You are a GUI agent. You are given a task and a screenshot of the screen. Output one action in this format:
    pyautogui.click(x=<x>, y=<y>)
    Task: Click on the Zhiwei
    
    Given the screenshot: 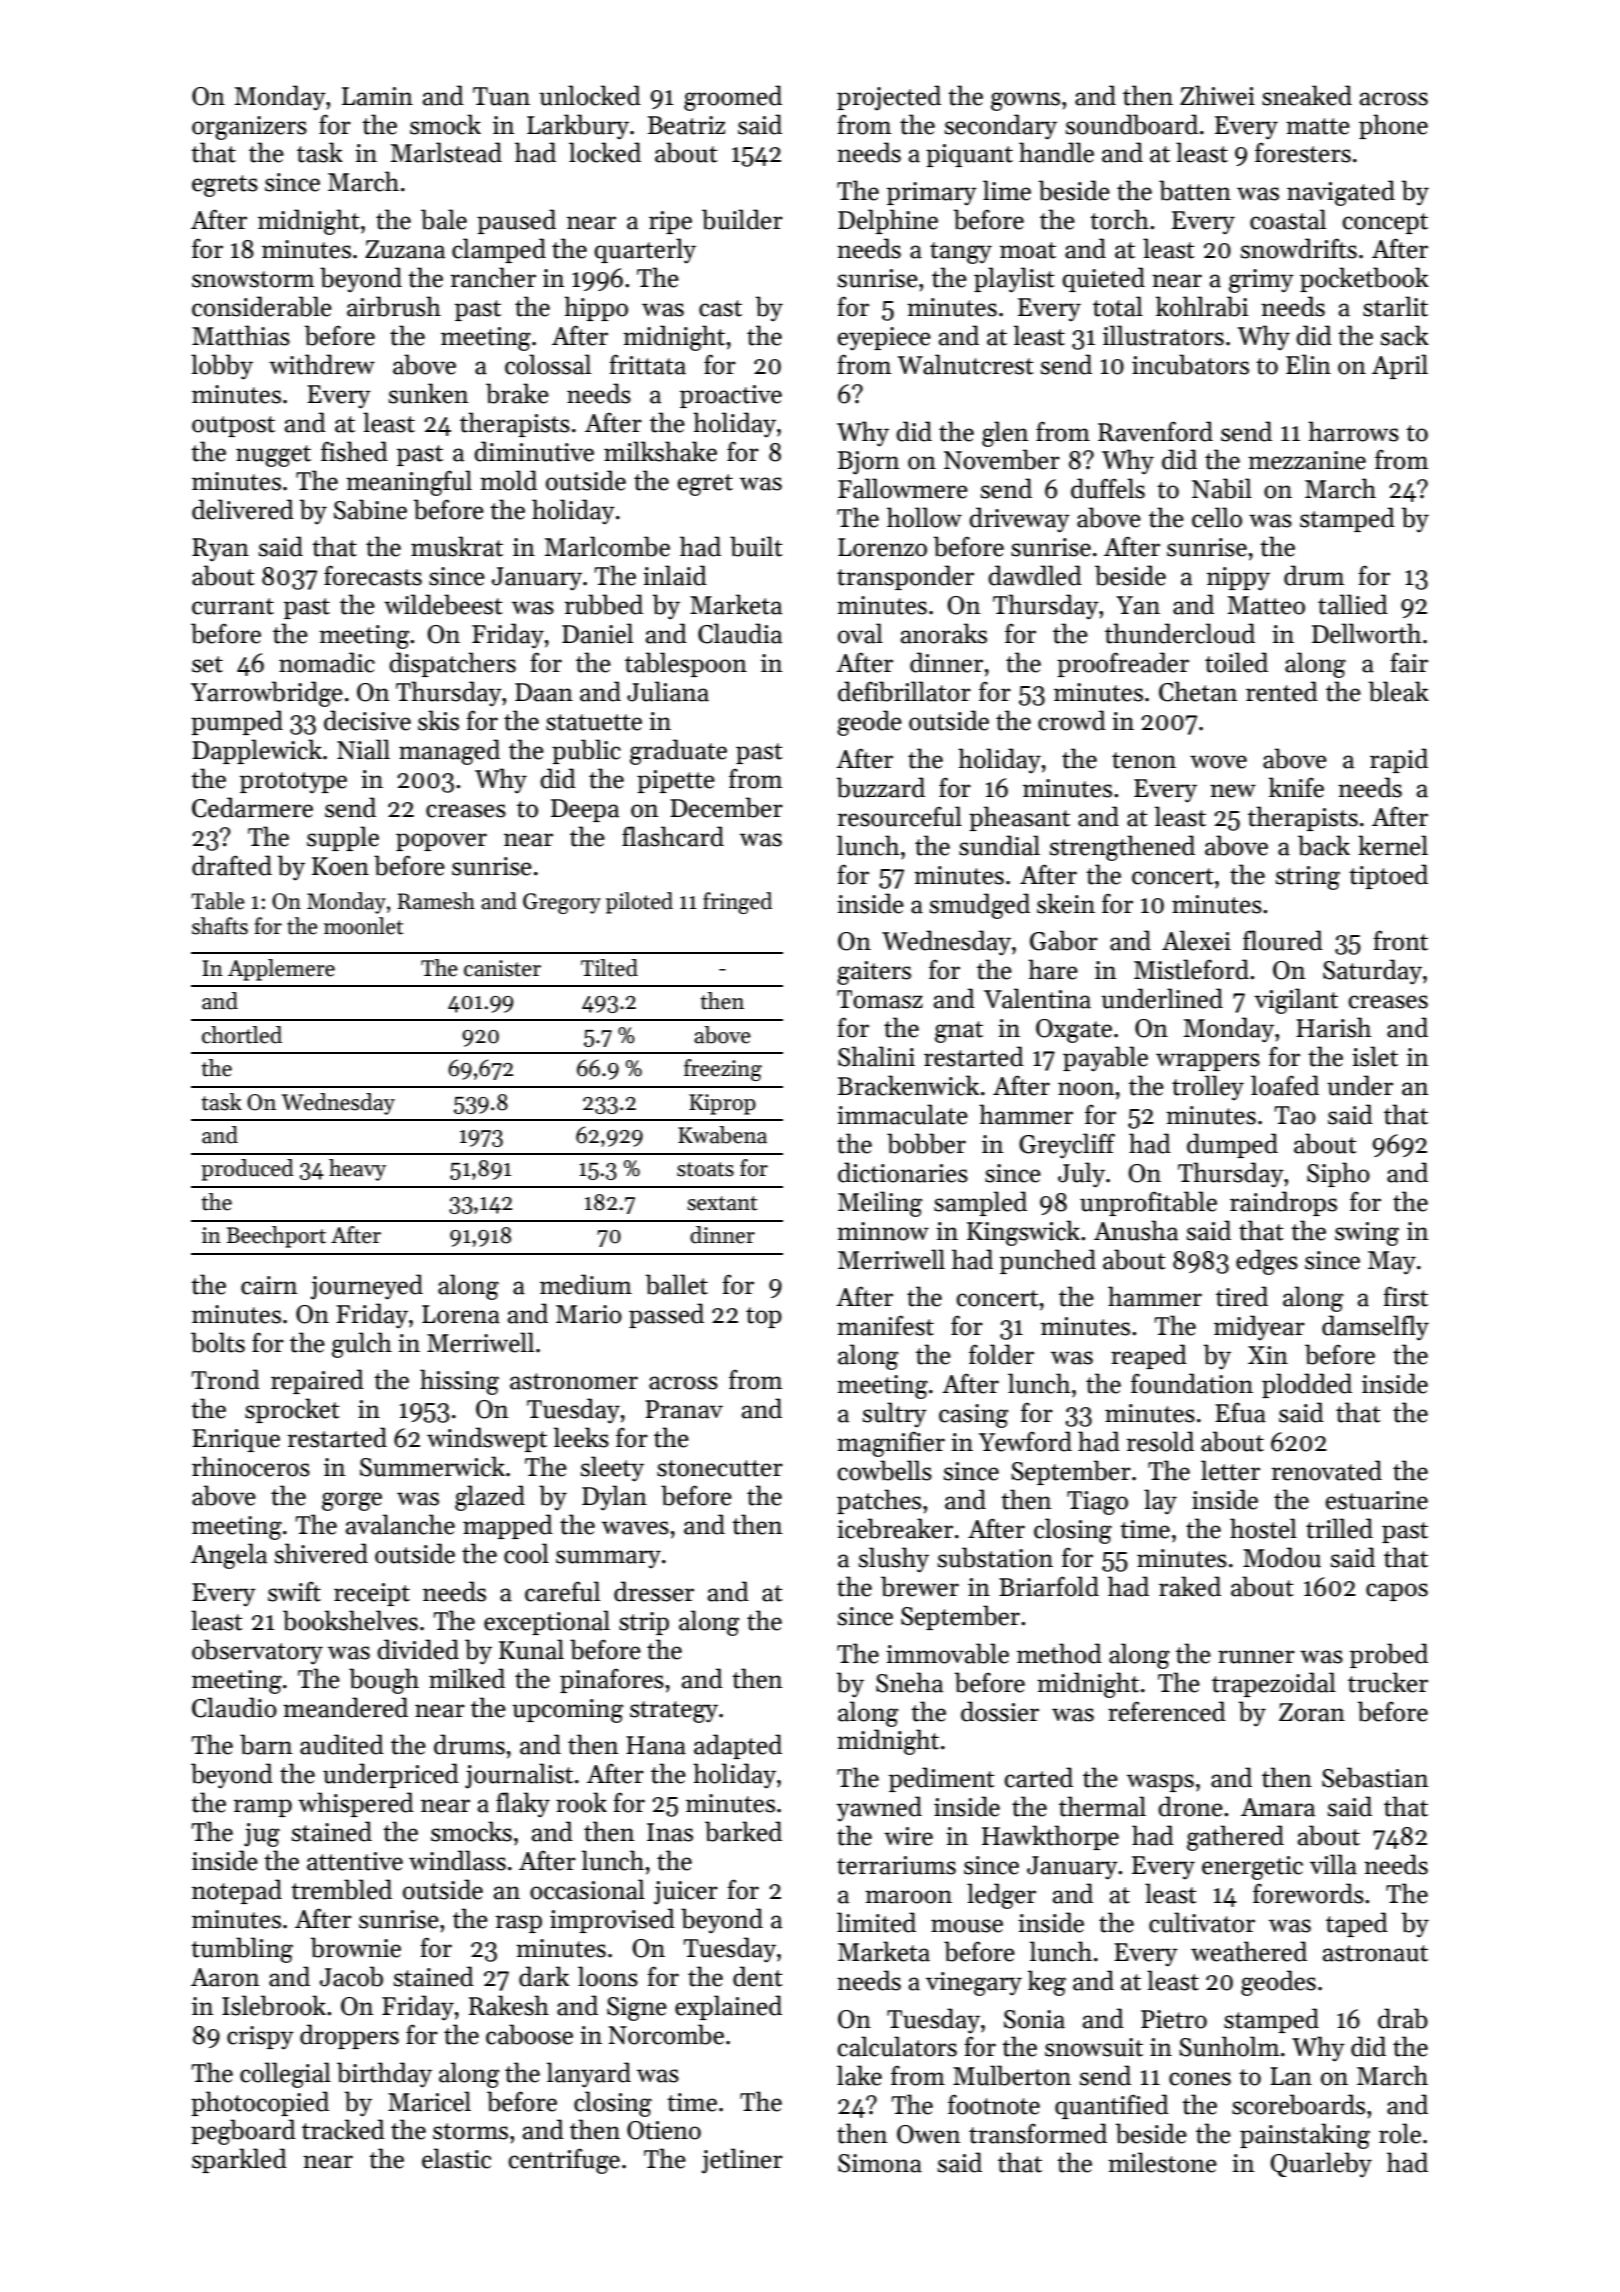 What is the action you would take?
    pyautogui.click(x=1217, y=95)
